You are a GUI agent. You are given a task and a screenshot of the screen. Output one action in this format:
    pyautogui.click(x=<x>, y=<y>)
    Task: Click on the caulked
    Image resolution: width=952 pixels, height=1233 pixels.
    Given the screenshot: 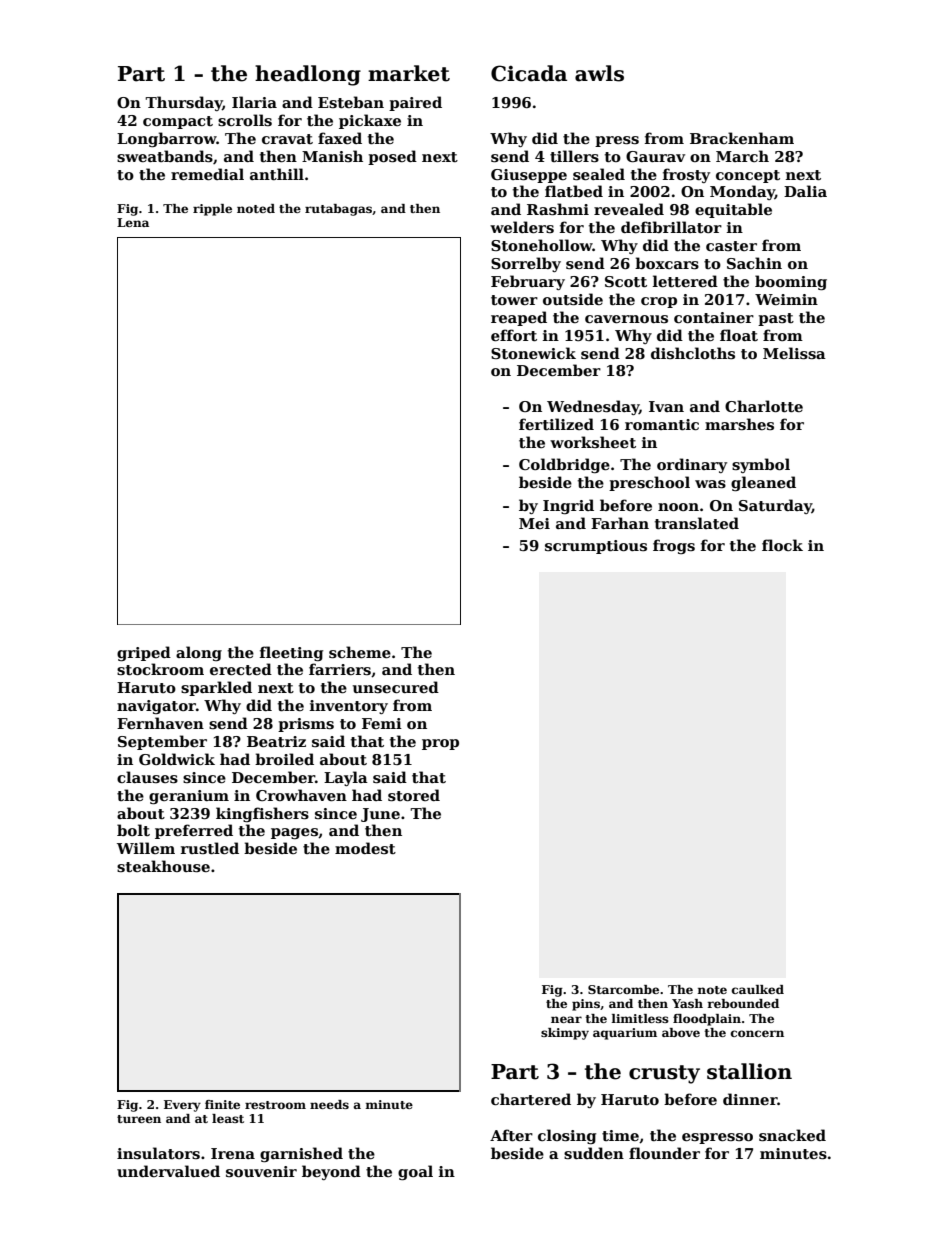 What is the action you would take?
    pyautogui.click(x=758, y=989)
